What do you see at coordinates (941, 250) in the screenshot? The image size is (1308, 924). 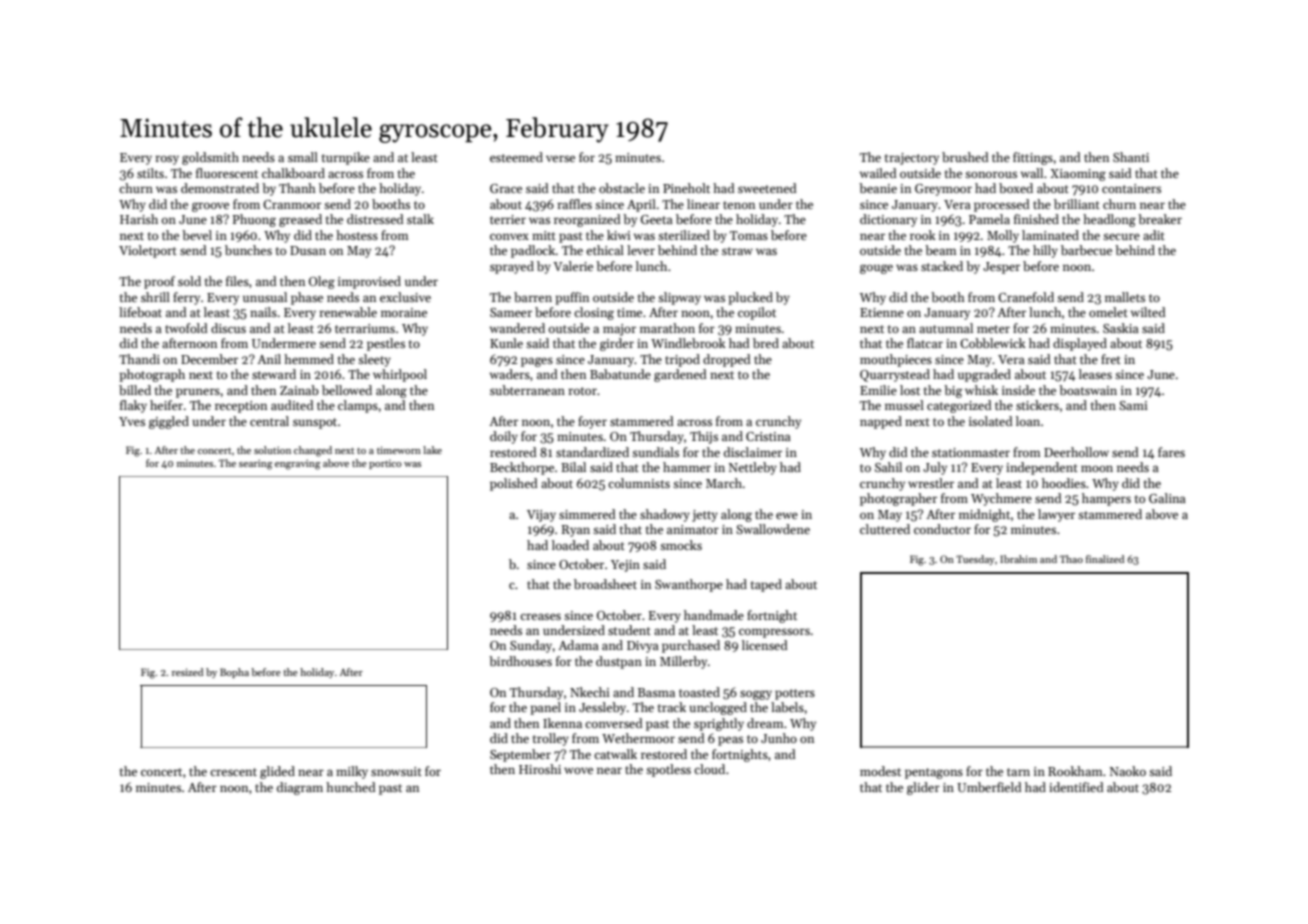 I see `beam` at bounding box center [941, 250].
